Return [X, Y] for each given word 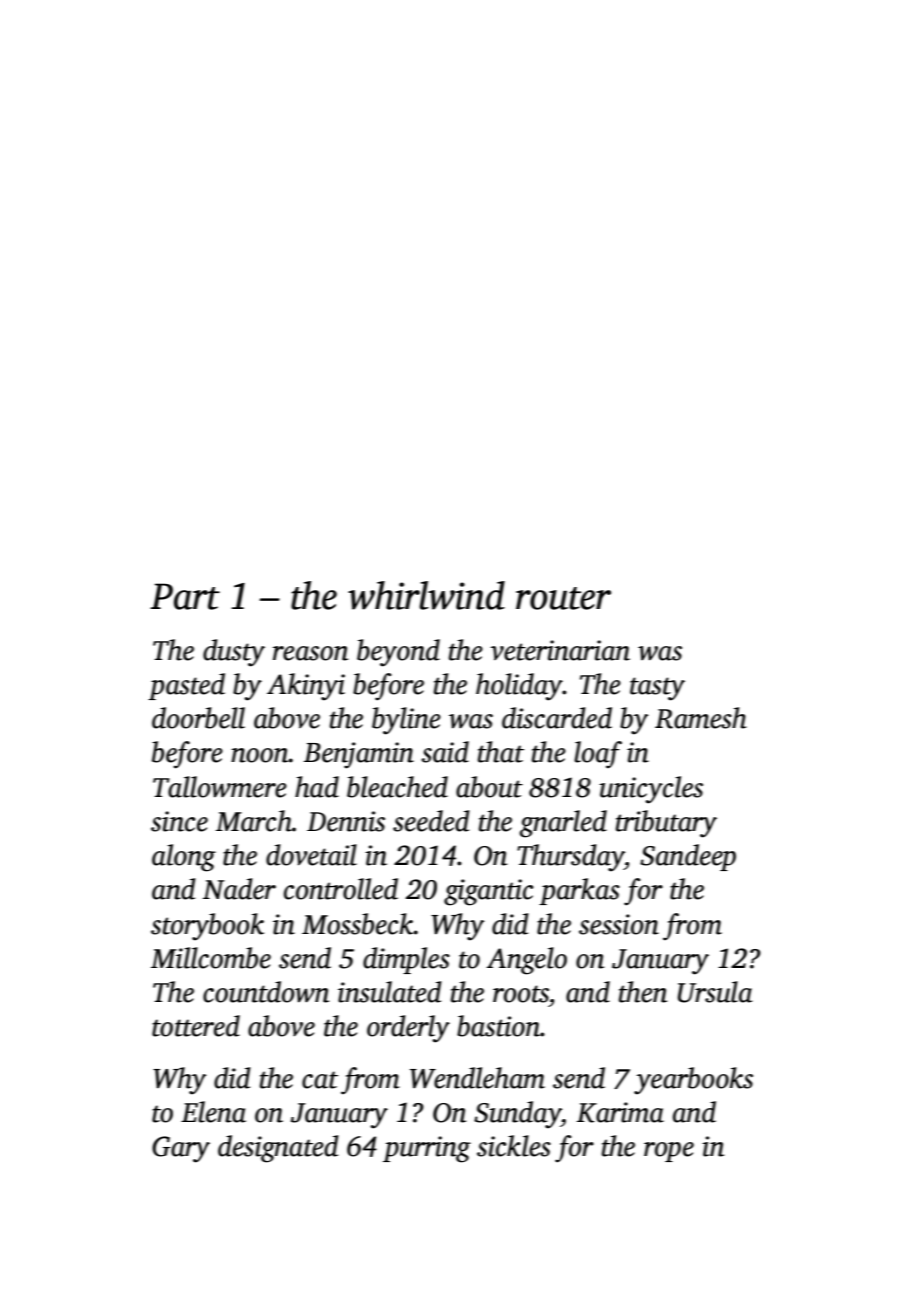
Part [185, 596]
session [619, 924]
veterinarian [560, 650]
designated [278, 1149]
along [184, 858]
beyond [398, 653]
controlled [341, 889]
